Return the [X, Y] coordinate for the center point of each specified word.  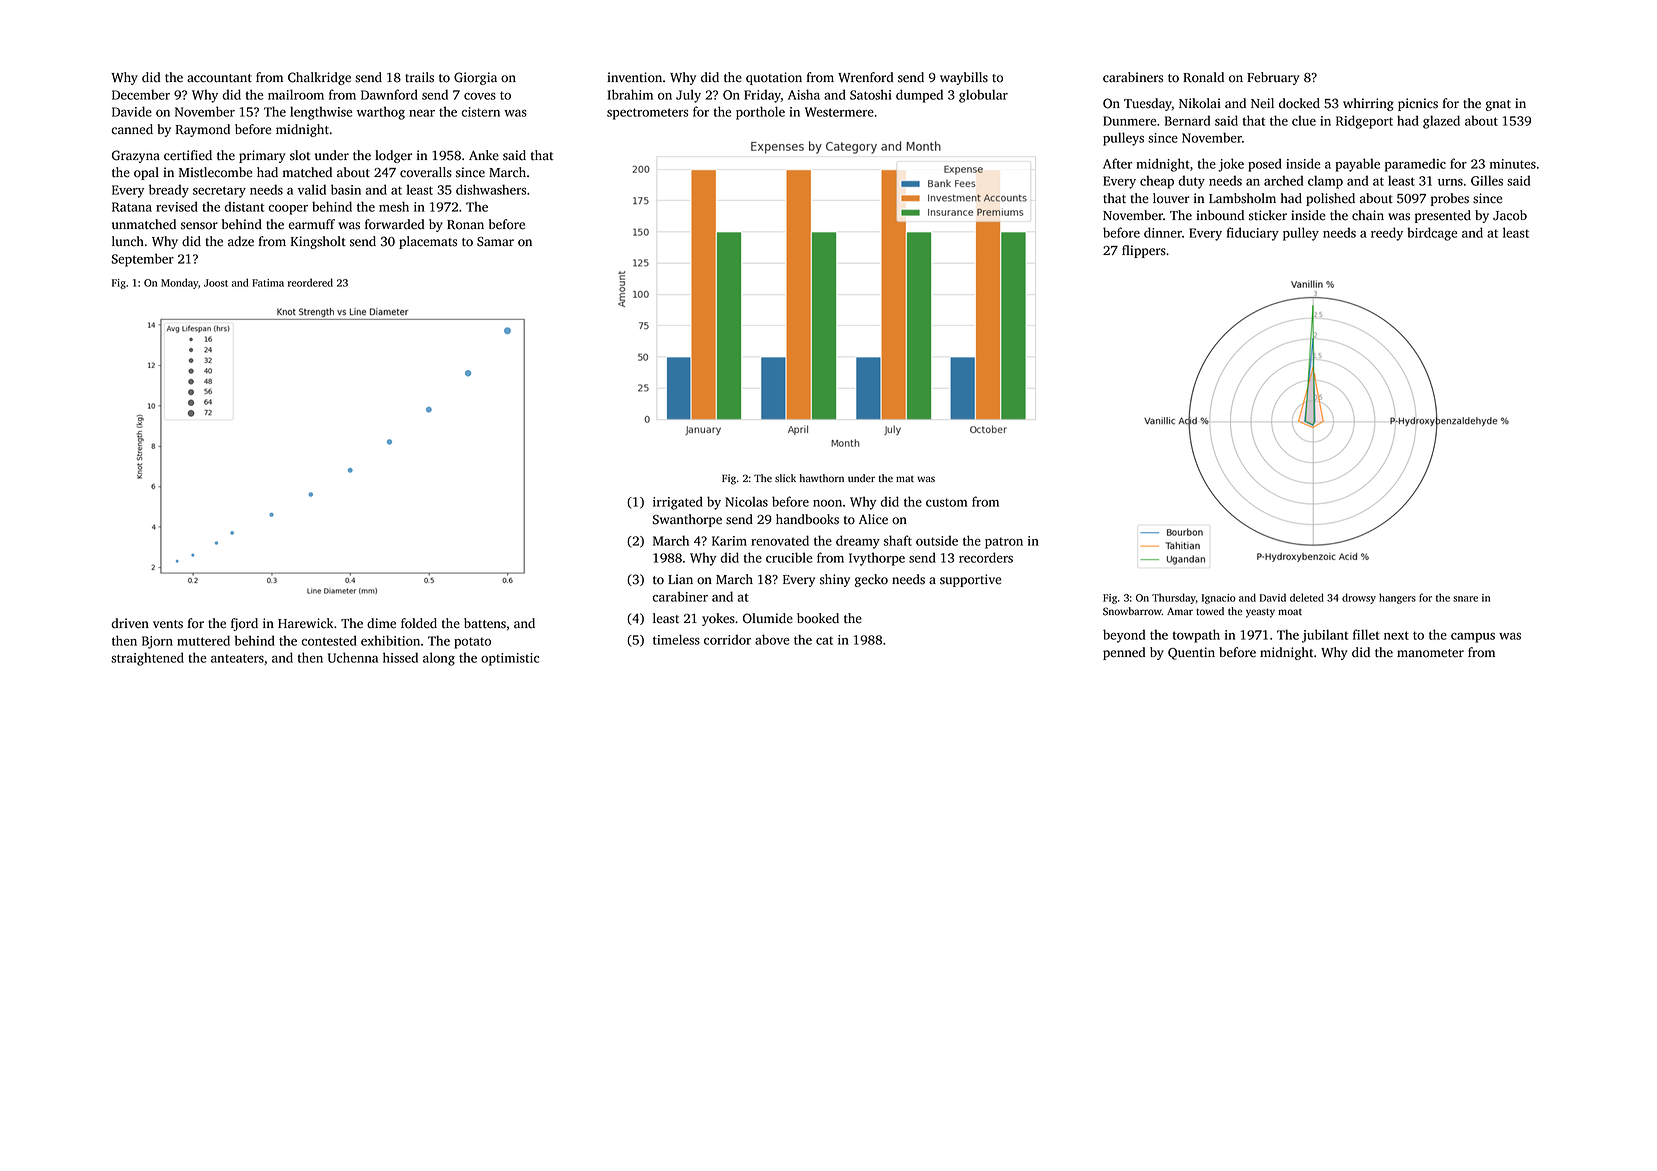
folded [419, 623]
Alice [873, 519]
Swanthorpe [687, 520]
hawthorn [822, 478]
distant [244, 206]
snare [1465, 599]
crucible [789, 557]
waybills [964, 78]
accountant [219, 78]
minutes [1513, 164]
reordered [310, 282]
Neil [1262, 103]
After [1118, 163]
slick [785, 478]
